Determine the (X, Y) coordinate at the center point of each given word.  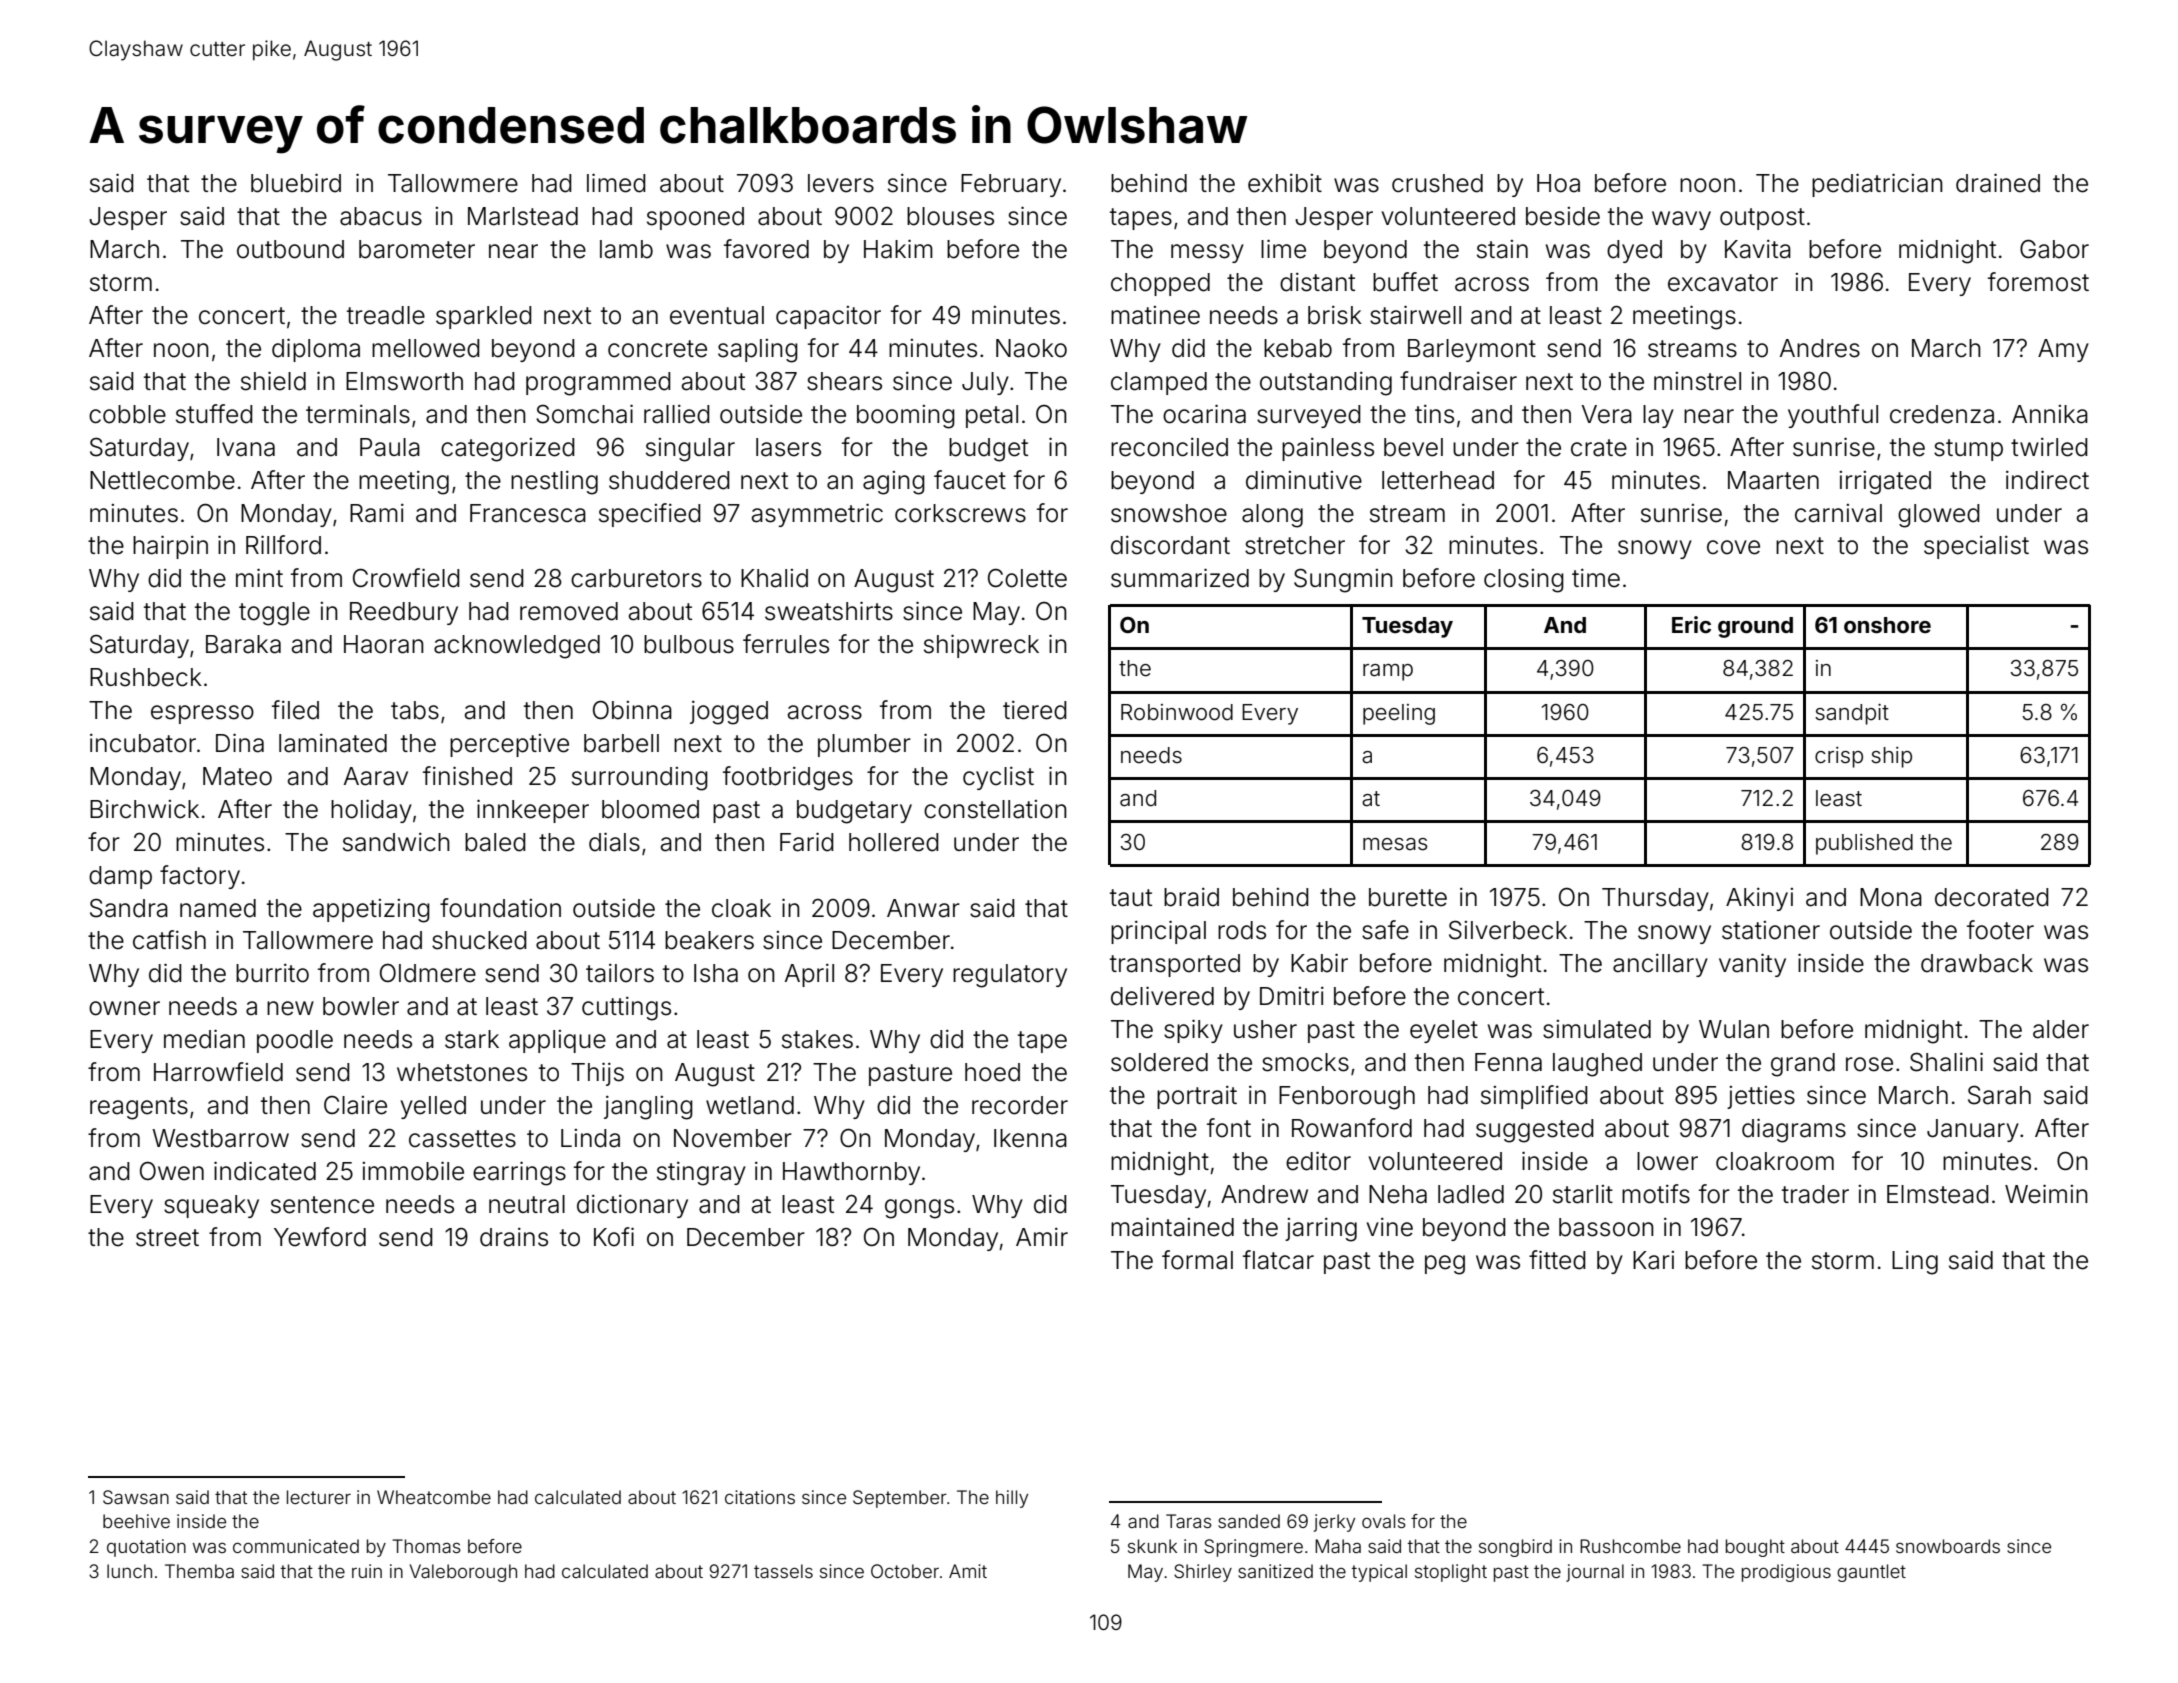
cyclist (998, 778)
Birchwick (144, 809)
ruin (367, 1571)
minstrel (1697, 381)
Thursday (1655, 899)
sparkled (484, 317)
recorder (1020, 1105)
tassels (783, 1571)
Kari (1653, 1260)
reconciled (1169, 447)
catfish (169, 940)
